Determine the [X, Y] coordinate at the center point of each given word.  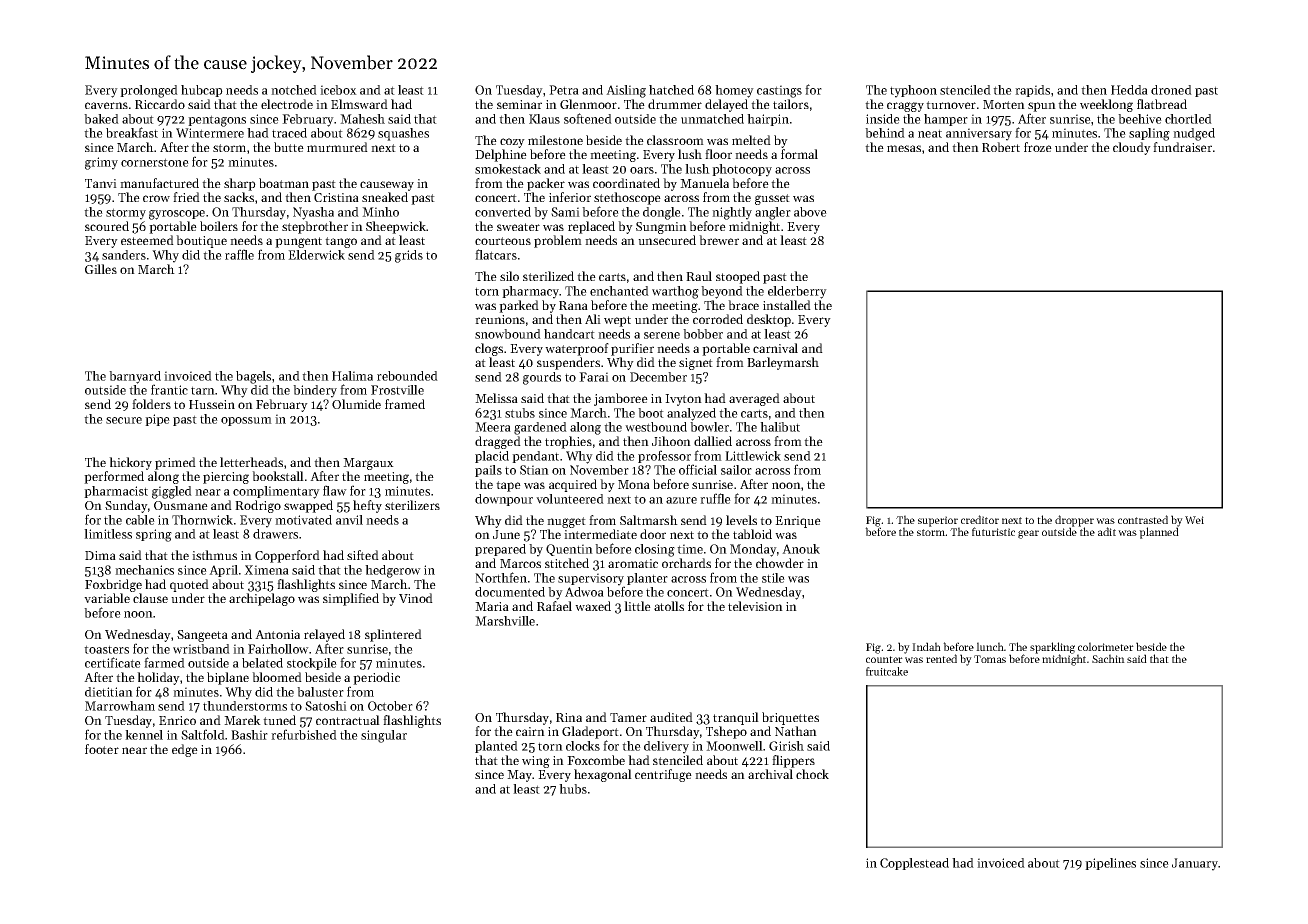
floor [718, 154]
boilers [219, 226]
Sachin [1108, 658]
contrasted [1143, 519]
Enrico [177, 720]
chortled [1188, 119]
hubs [573, 789]
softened [588, 118]
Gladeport [590, 732]
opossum [246, 421]
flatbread [1162, 104]
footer [102, 749]
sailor [736, 470]
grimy [101, 163]
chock [812, 774]
